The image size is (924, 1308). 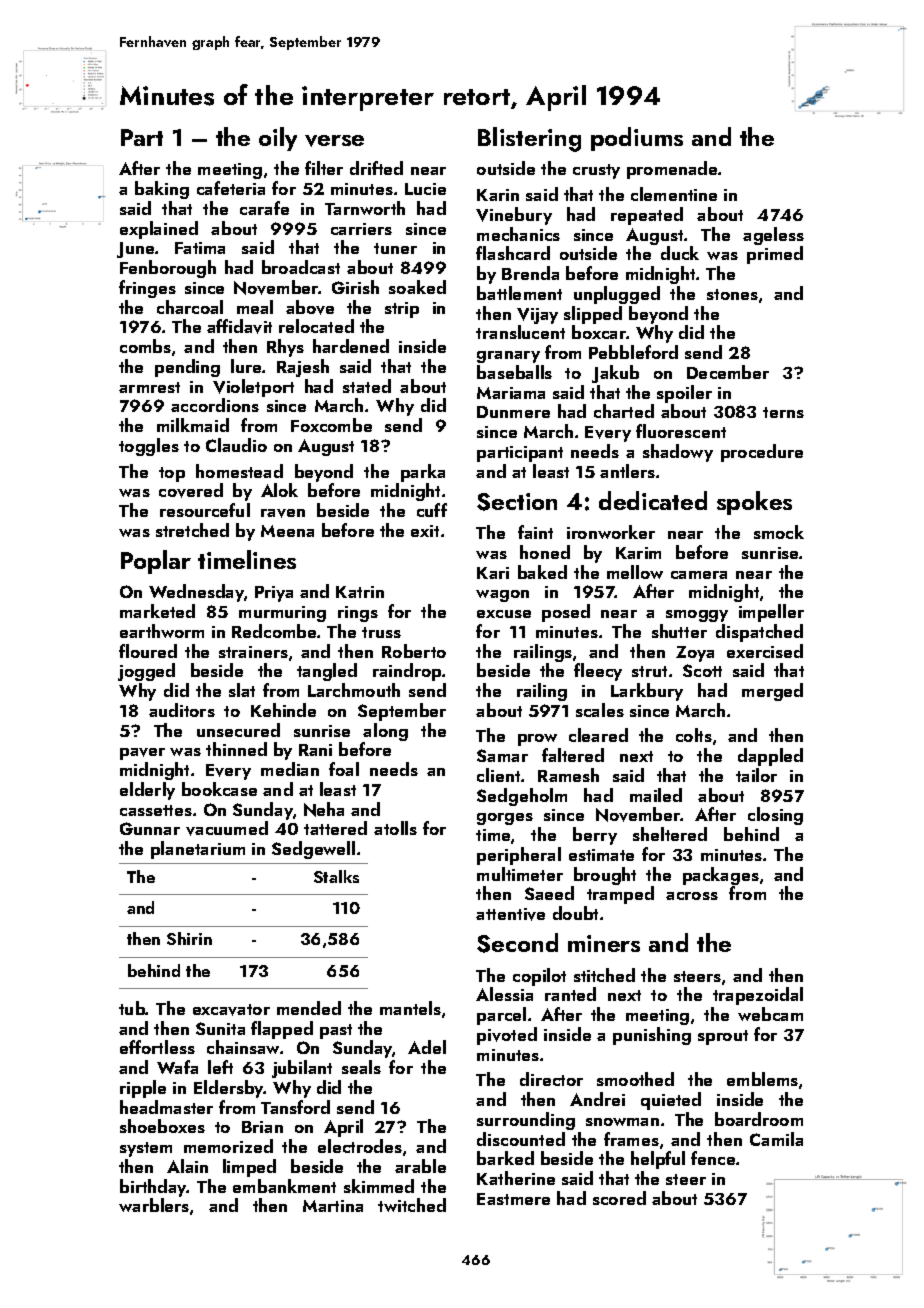 What do you see at coordinates (545, 552) in the screenshot?
I see `honed` at bounding box center [545, 552].
